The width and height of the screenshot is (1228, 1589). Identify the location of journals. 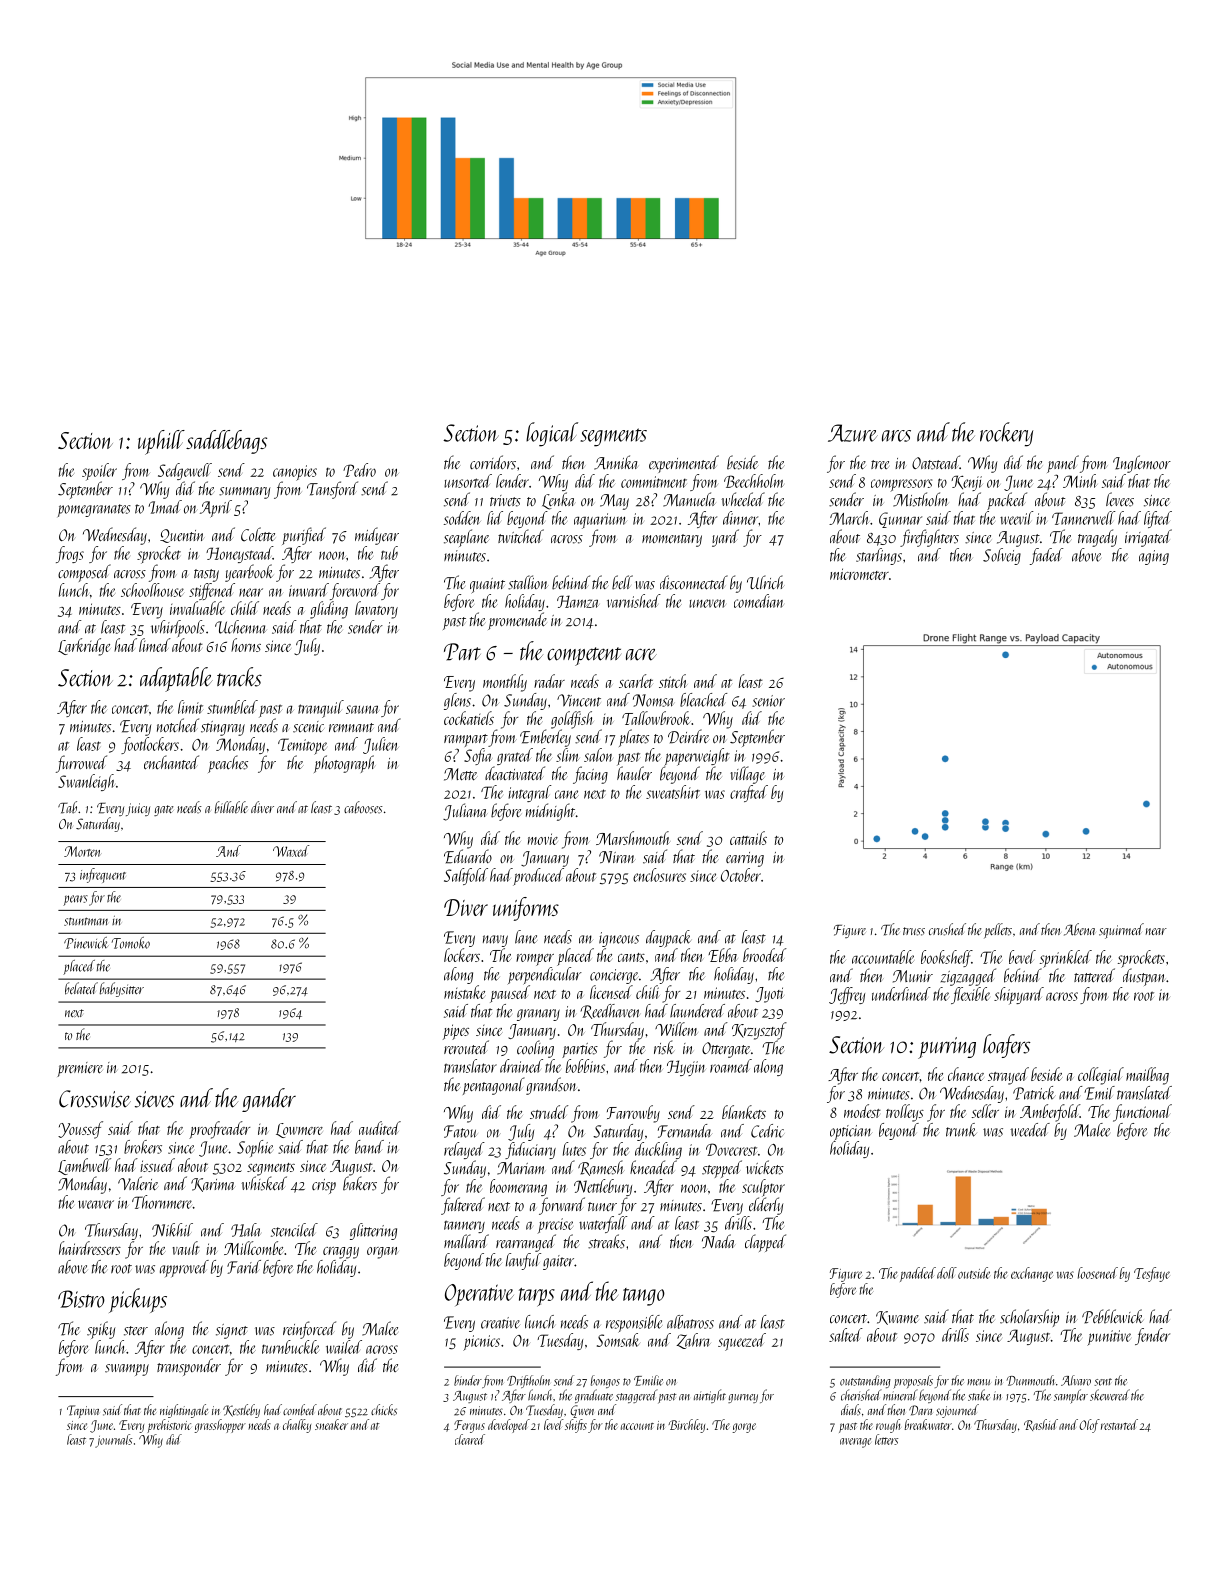
(113, 1441).
